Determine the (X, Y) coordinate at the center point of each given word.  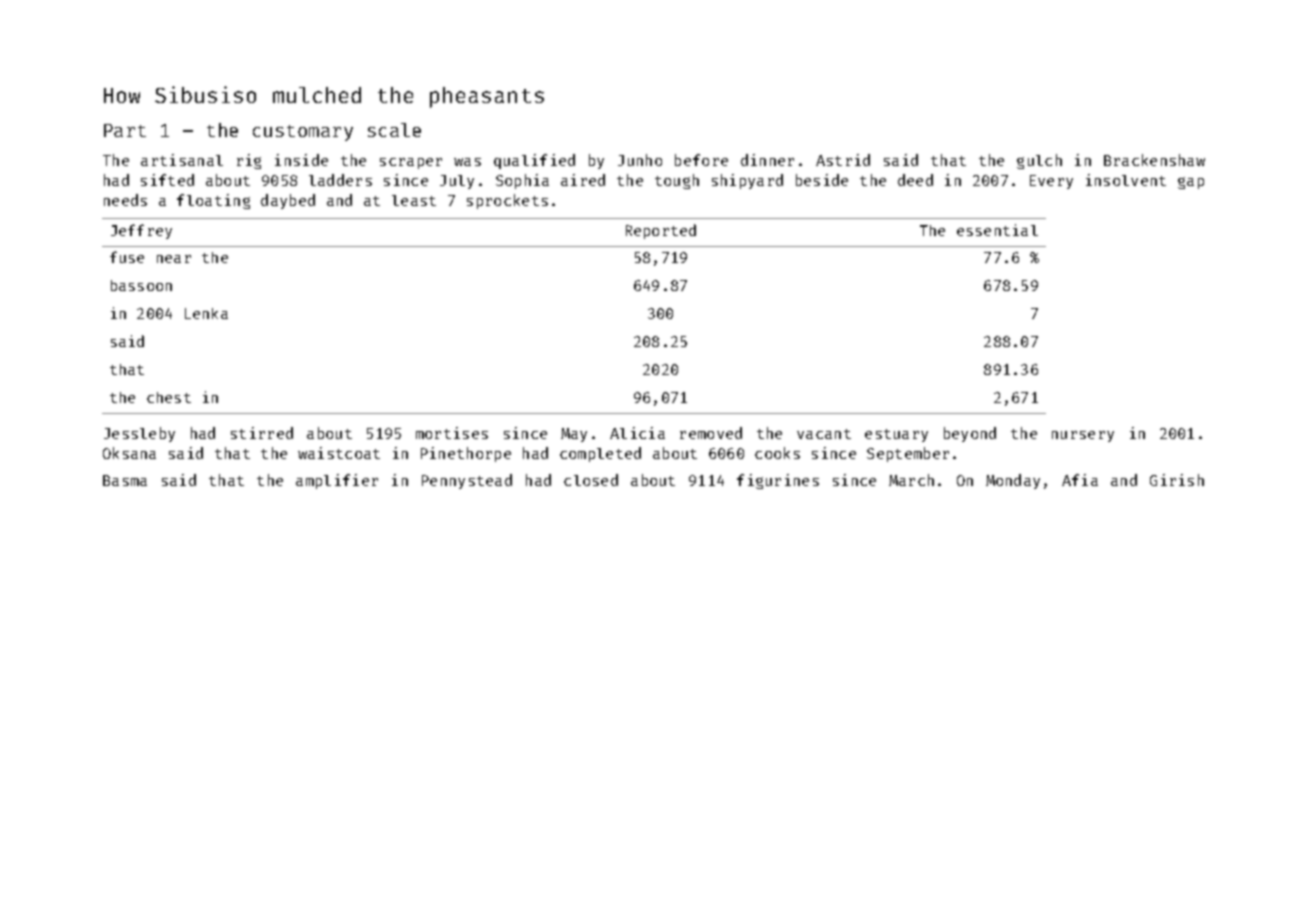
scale (394, 130)
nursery (1083, 436)
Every (1051, 182)
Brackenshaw (1154, 160)
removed (711, 433)
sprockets (507, 201)
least (414, 200)
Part (125, 130)
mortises (452, 433)
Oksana (129, 453)
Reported (661, 231)
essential (997, 230)
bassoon (141, 285)
